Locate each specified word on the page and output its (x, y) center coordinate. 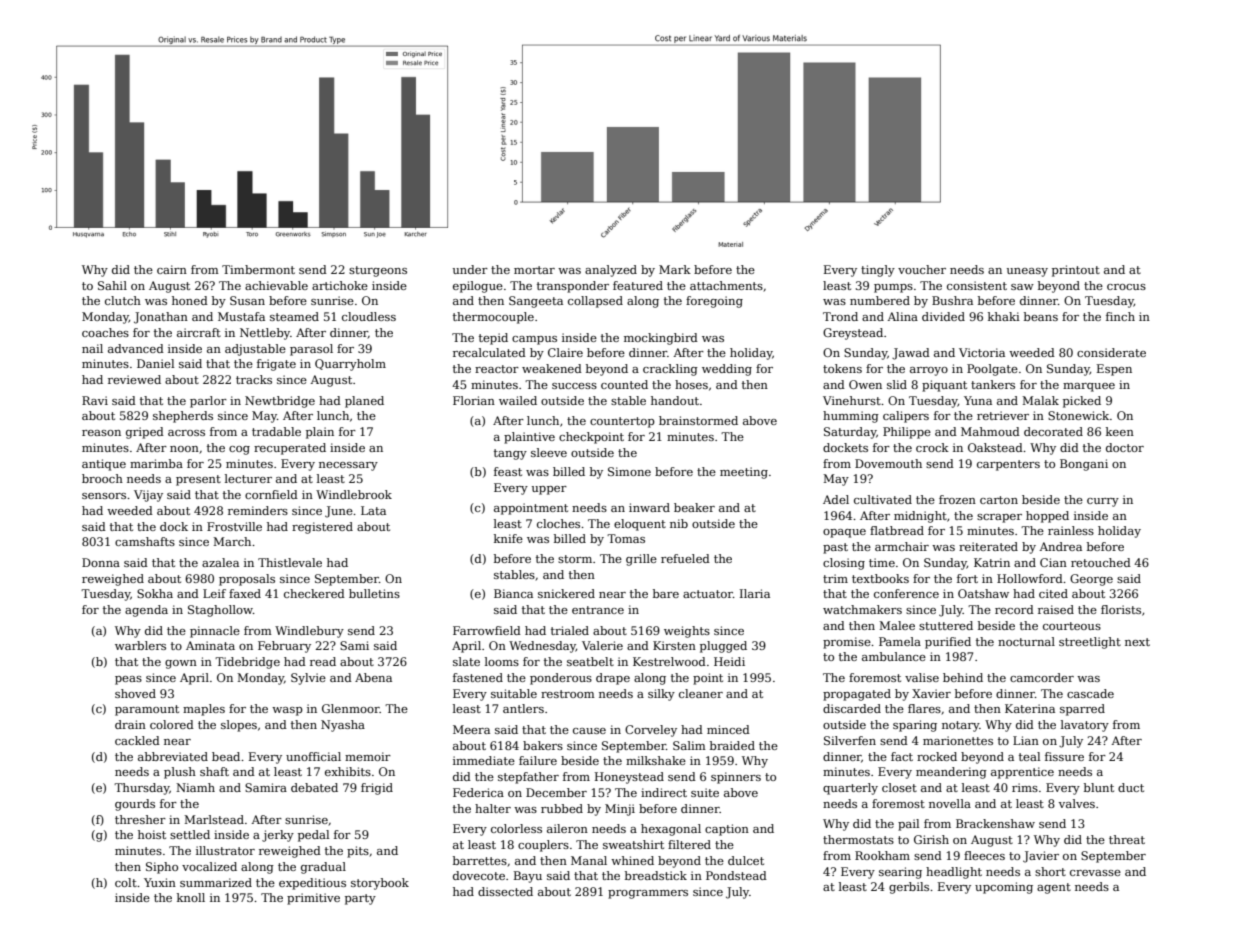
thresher (140, 819)
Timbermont (258, 269)
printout (1076, 271)
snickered (566, 593)
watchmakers (862, 609)
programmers (648, 894)
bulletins (374, 593)
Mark (675, 269)
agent (1054, 888)
